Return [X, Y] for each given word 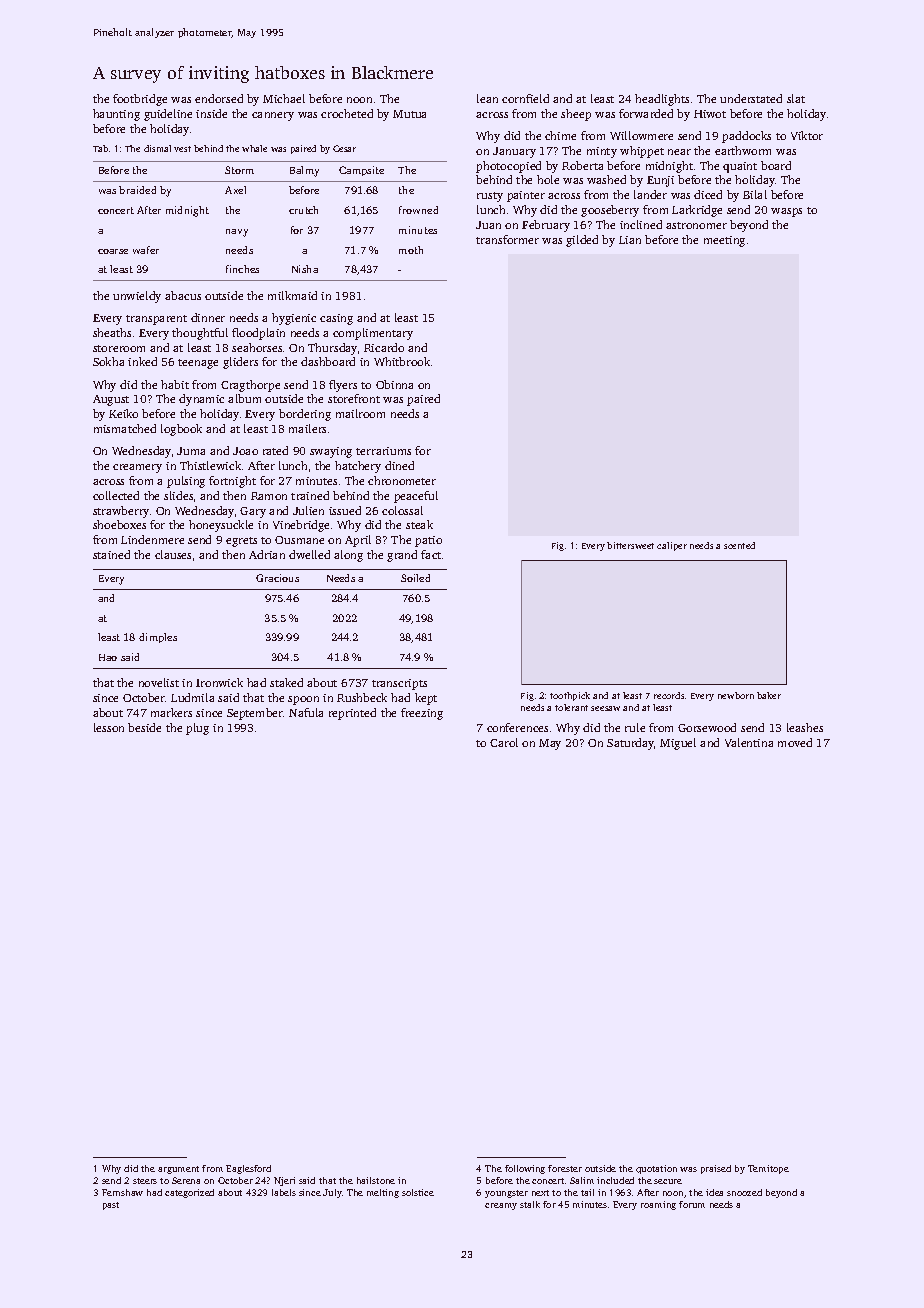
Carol [504, 742]
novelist [159, 682]
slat [796, 98]
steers [145, 1181]
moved [795, 742]
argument [178, 1170]
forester [565, 1168]
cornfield [525, 98]
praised [716, 1169]
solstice [418, 1192]
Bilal [755, 194]
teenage [198, 364]
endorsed [219, 98]
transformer [507, 239]
